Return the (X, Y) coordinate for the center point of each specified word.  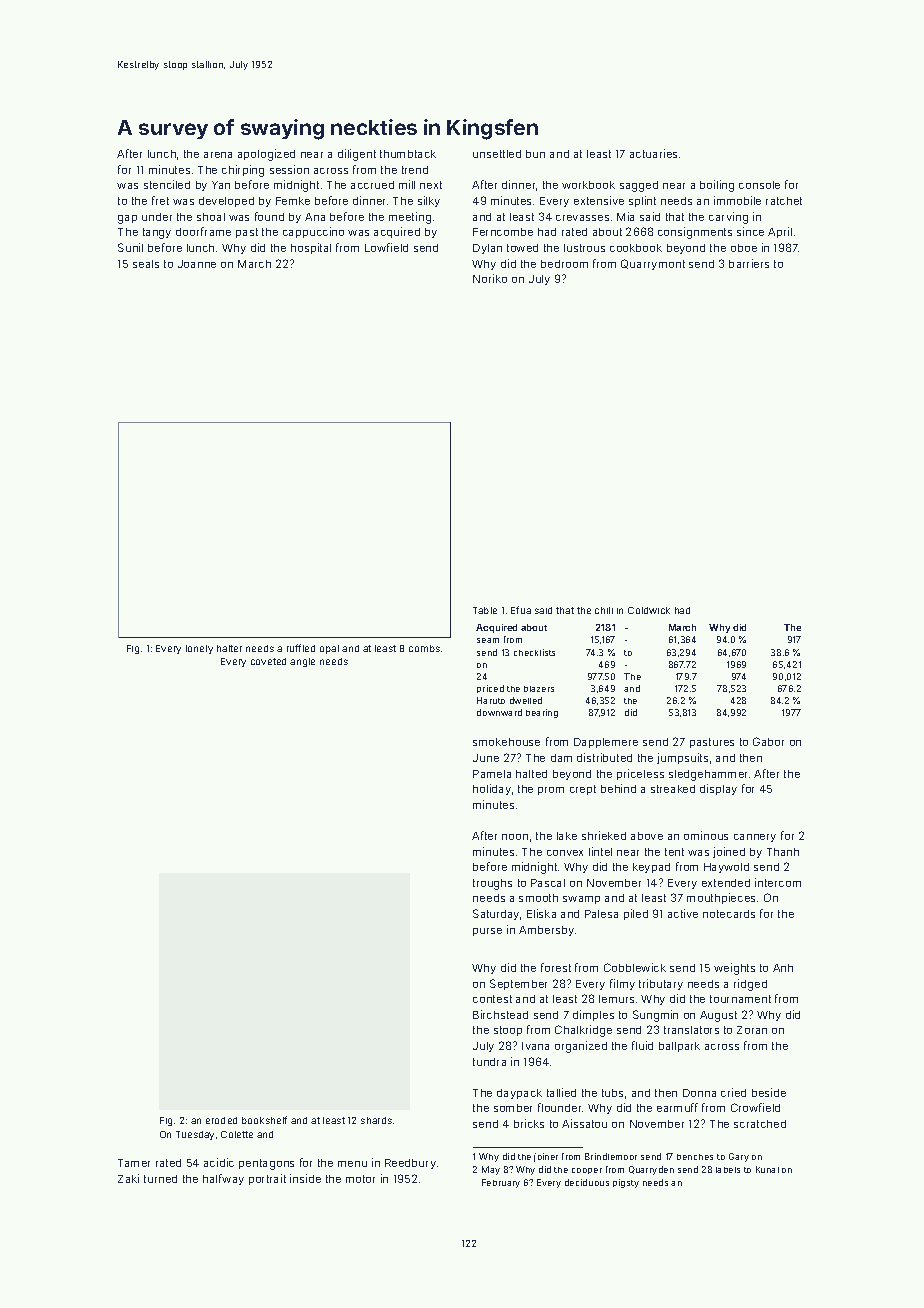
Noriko (490, 278)
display (718, 789)
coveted (268, 661)
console (759, 185)
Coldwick (649, 610)
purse (487, 932)
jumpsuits (682, 758)
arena (218, 155)
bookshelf (264, 1120)
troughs (492, 884)
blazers (539, 689)
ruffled (301, 648)
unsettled (497, 154)
